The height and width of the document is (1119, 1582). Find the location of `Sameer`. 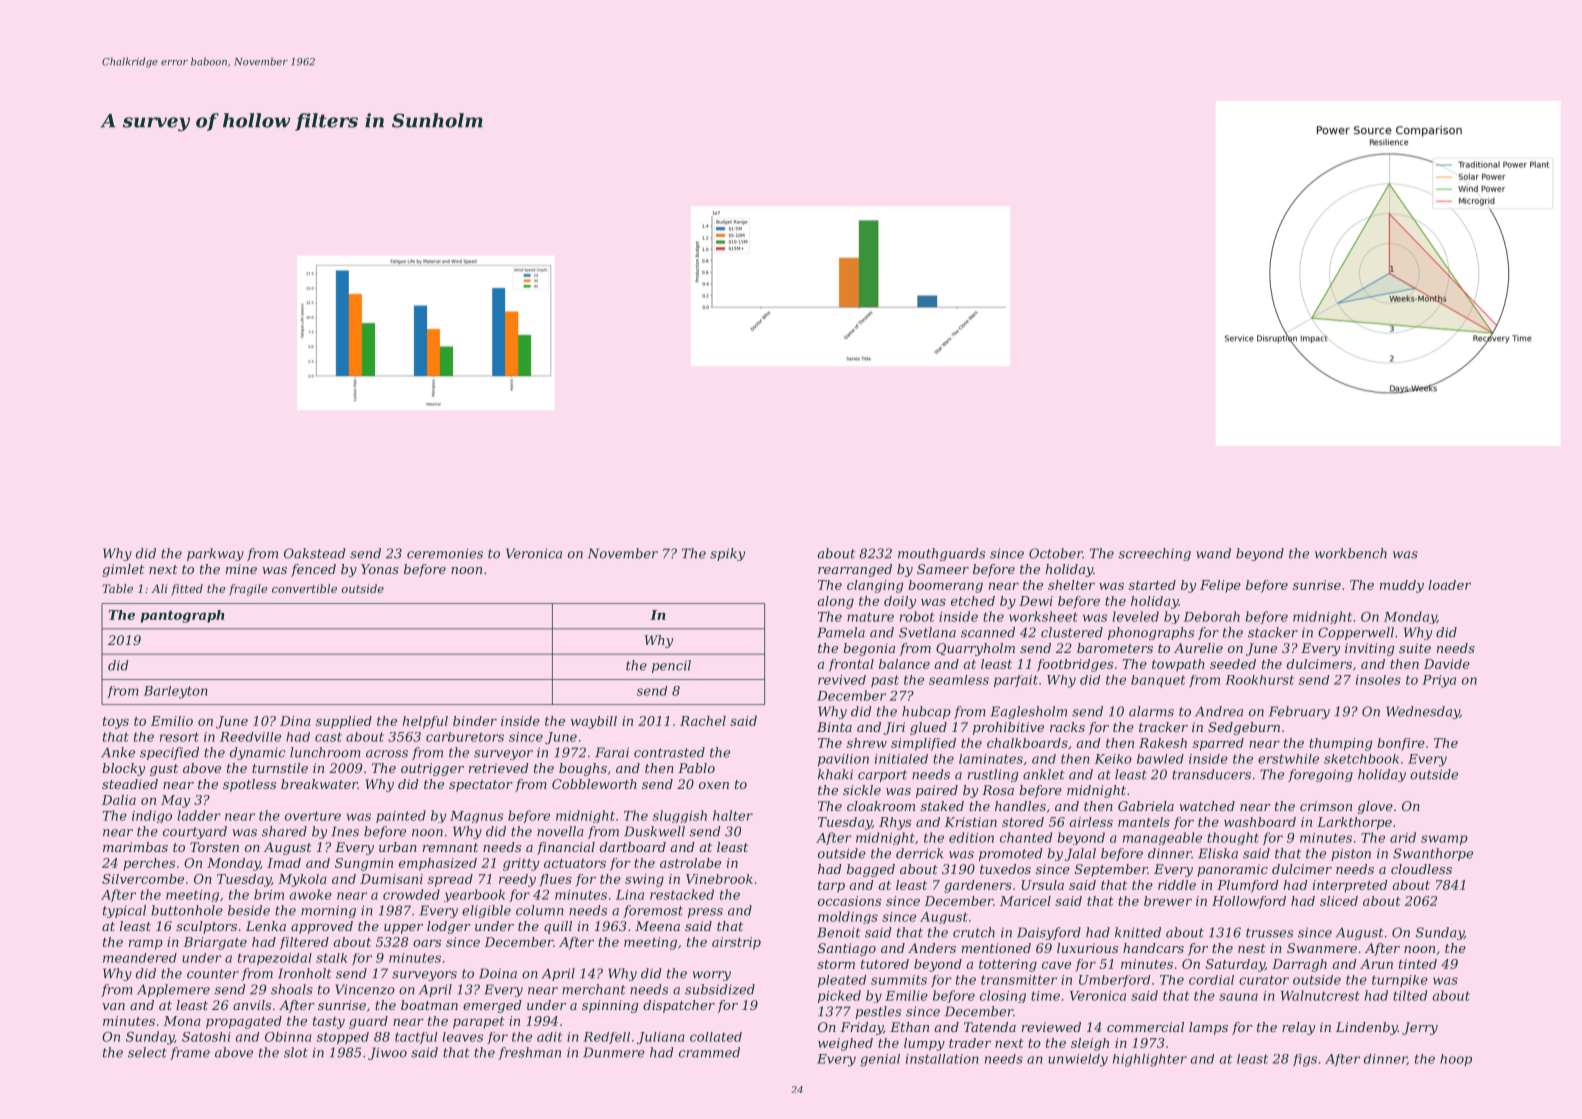

Sameer is located at coordinates (943, 569).
